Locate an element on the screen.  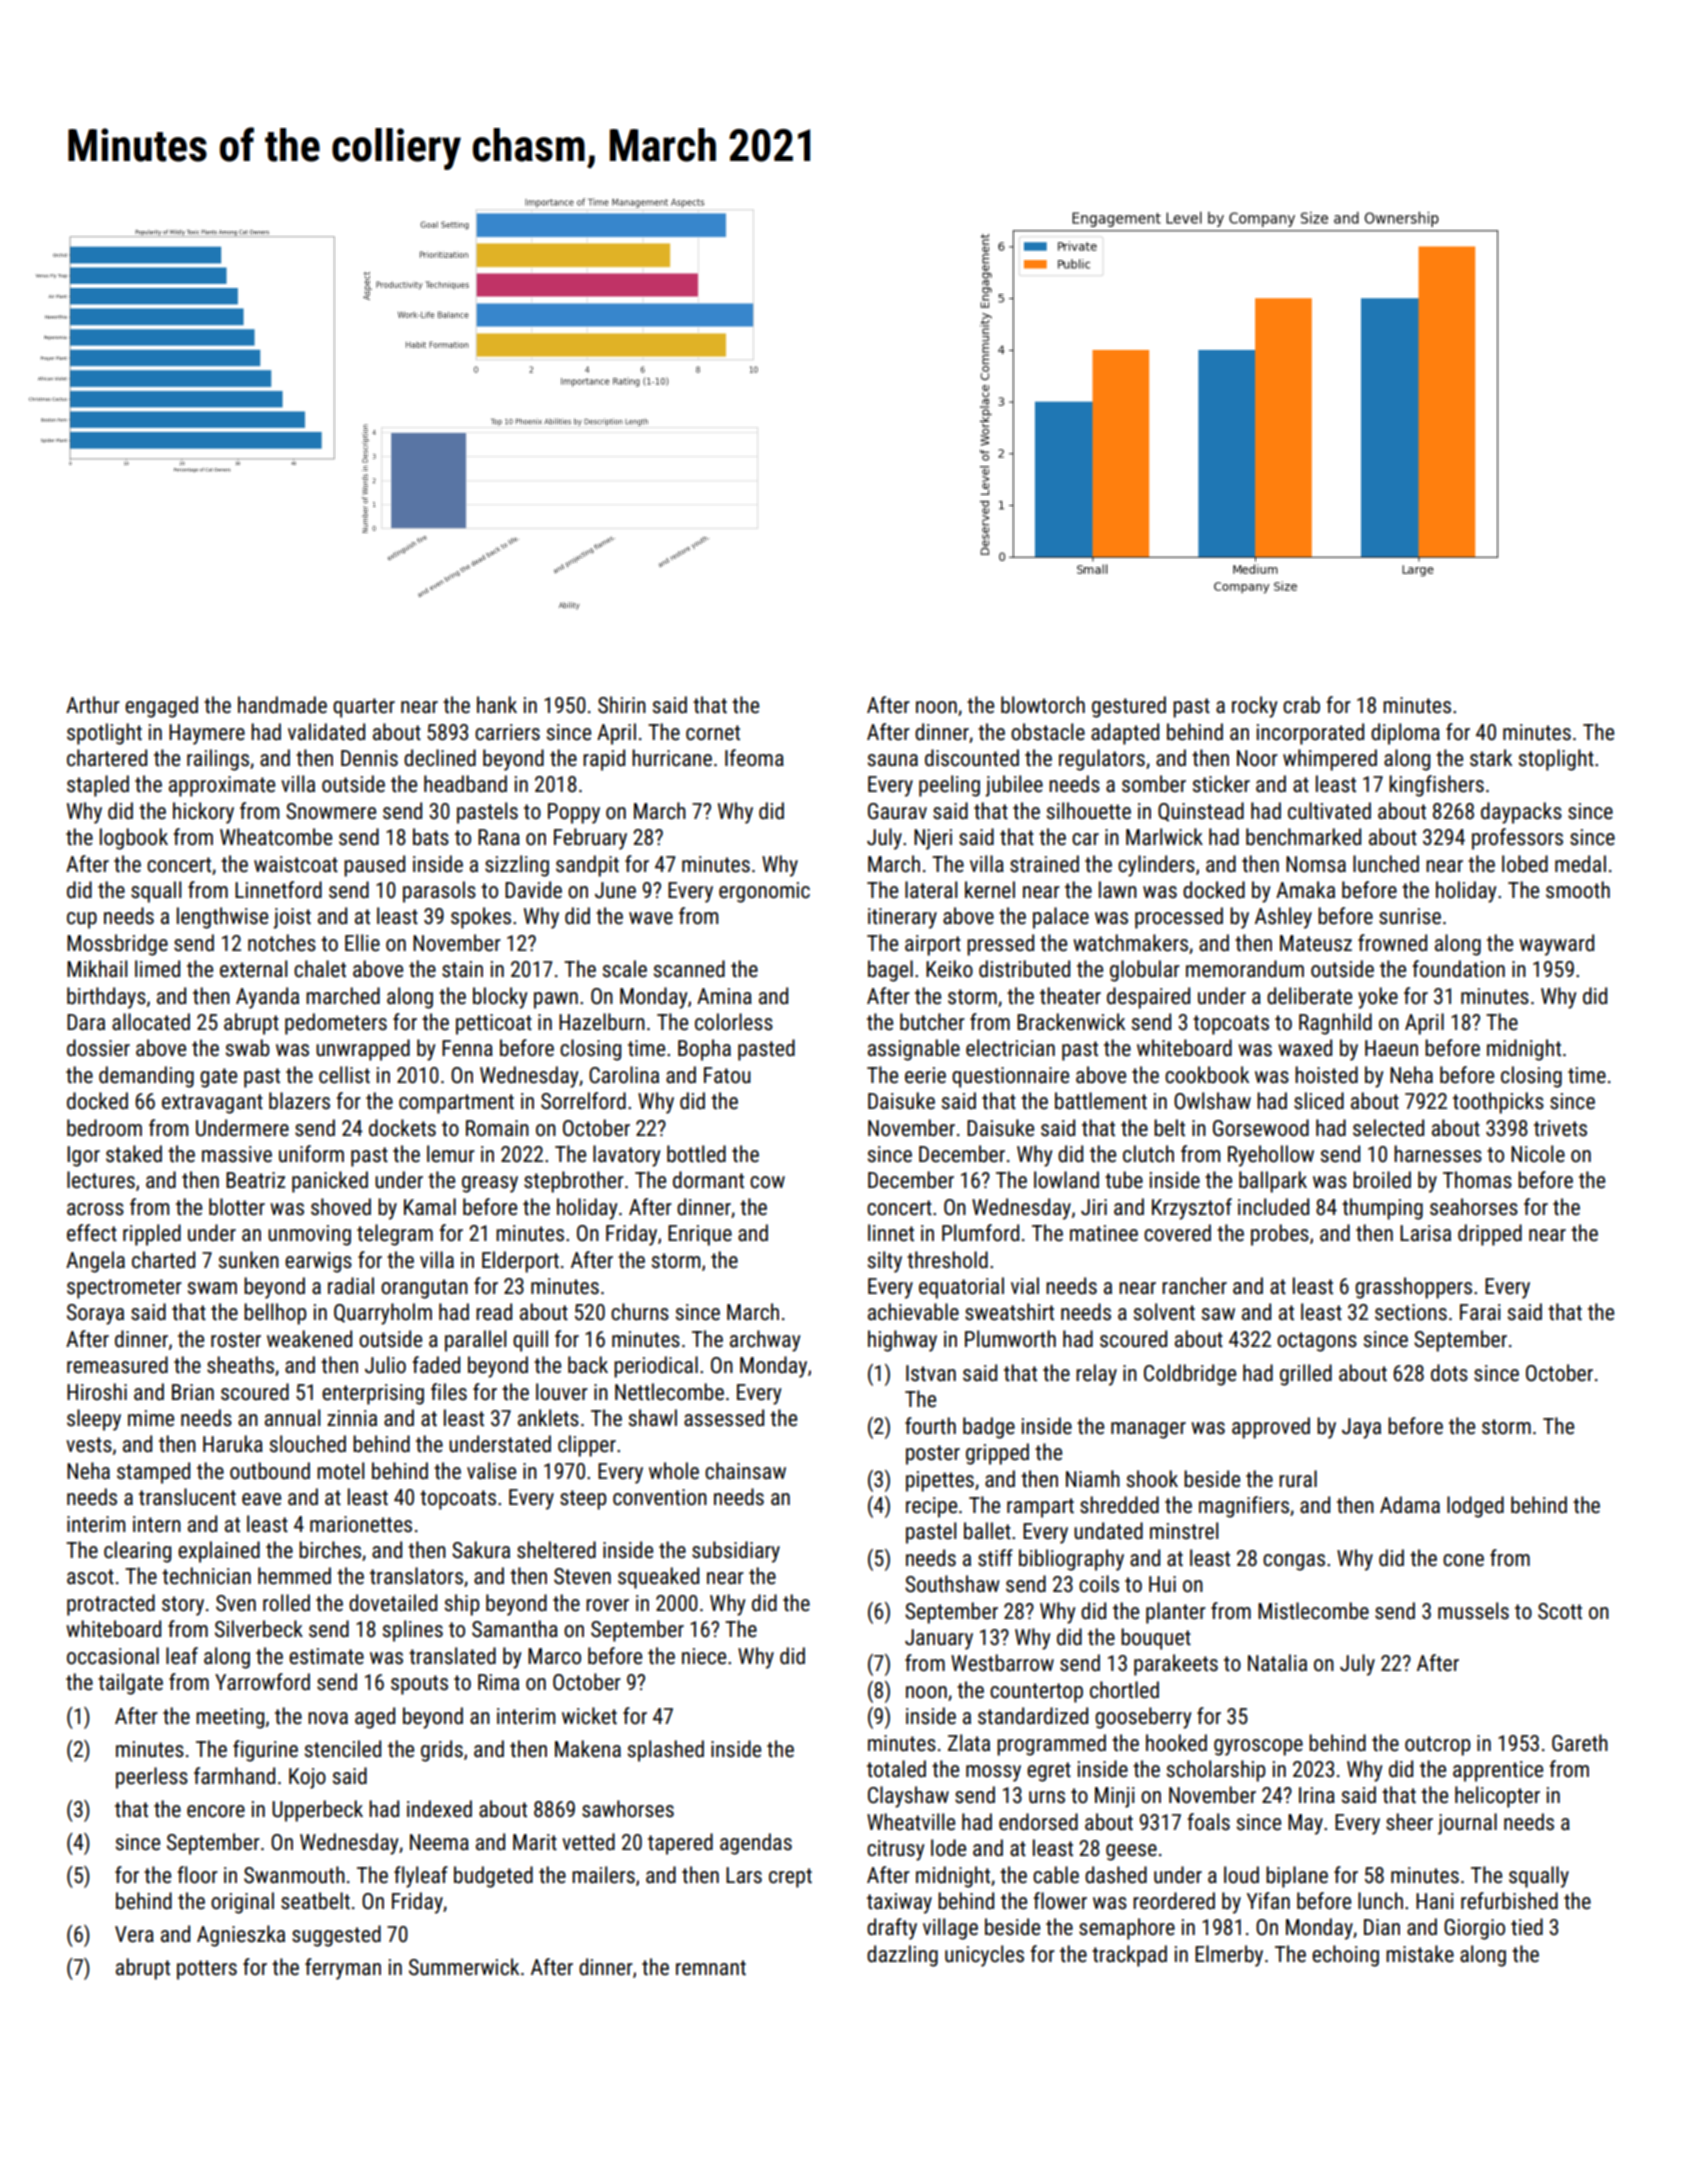
ferryman is located at coordinates (343, 1969).
